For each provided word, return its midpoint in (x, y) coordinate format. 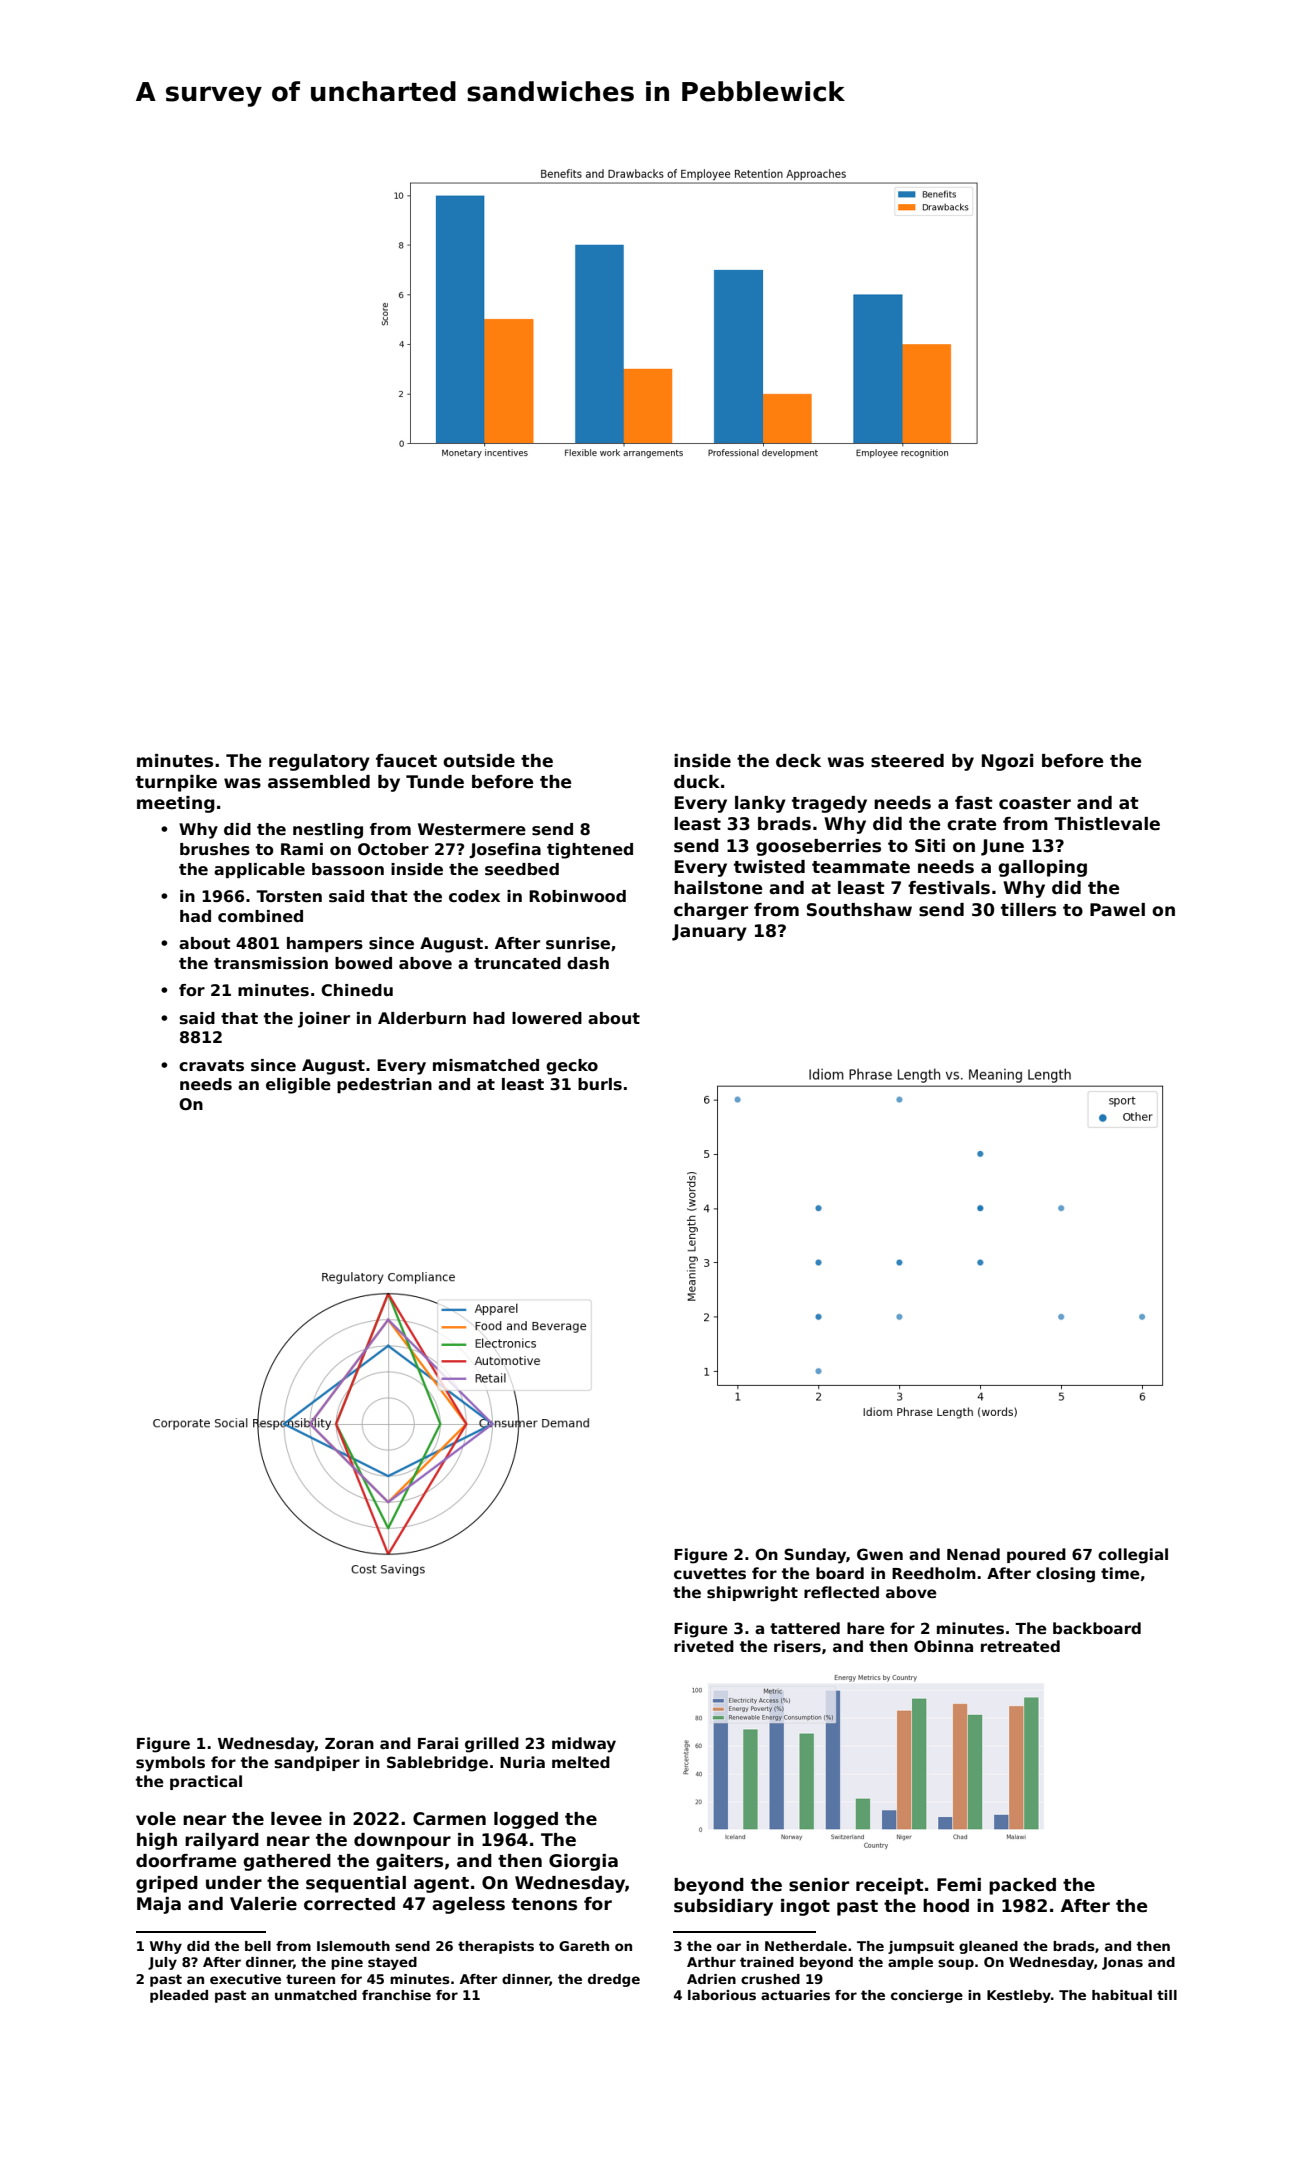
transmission (271, 963)
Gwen (880, 1554)
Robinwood (577, 896)
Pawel (1117, 910)
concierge (927, 1996)
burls (600, 1084)
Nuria (522, 1762)
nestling (328, 831)
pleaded (179, 1996)
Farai (438, 1743)
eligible (298, 1086)
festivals (949, 888)
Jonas (1122, 1963)
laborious (722, 1995)
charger (711, 911)
